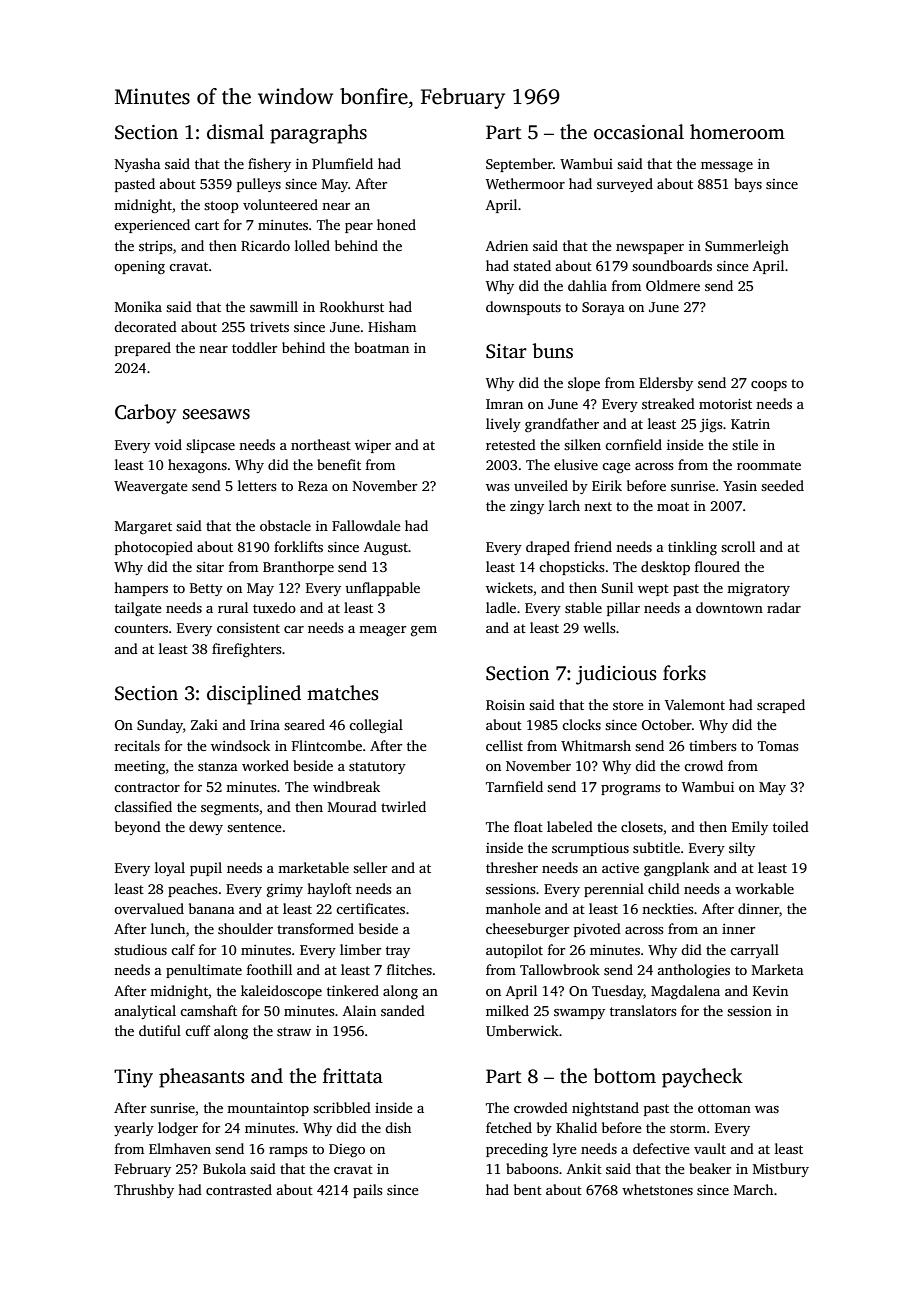 Image resolution: width=924 pixels, height=1314 pixels. What do you see at coordinates (144, 1191) in the document?
I see `Thrushby` at bounding box center [144, 1191].
